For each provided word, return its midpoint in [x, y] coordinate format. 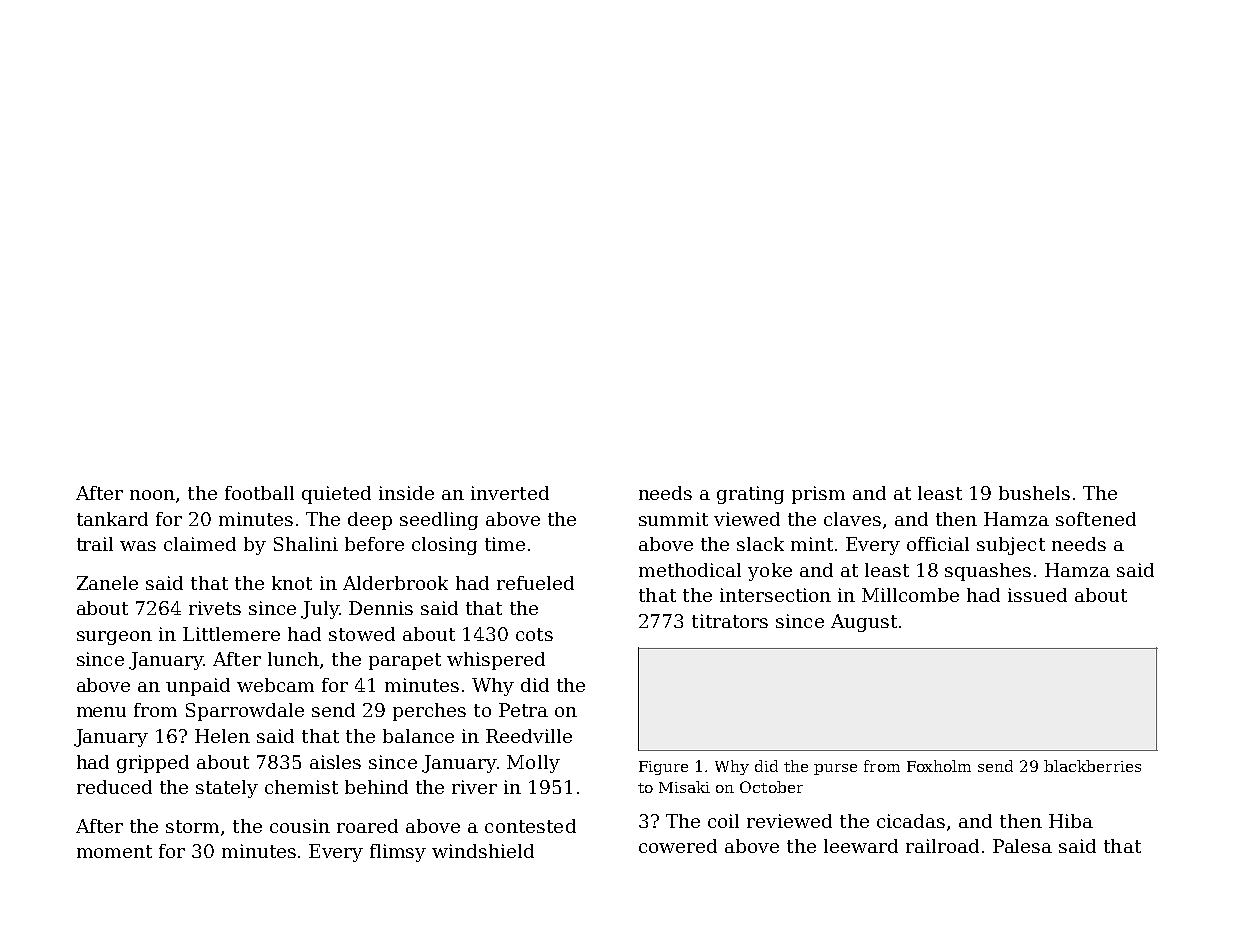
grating [750, 495]
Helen [222, 736]
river [474, 787]
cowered [678, 846]
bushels [1034, 493]
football [259, 493]
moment [114, 851]
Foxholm [939, 766]
